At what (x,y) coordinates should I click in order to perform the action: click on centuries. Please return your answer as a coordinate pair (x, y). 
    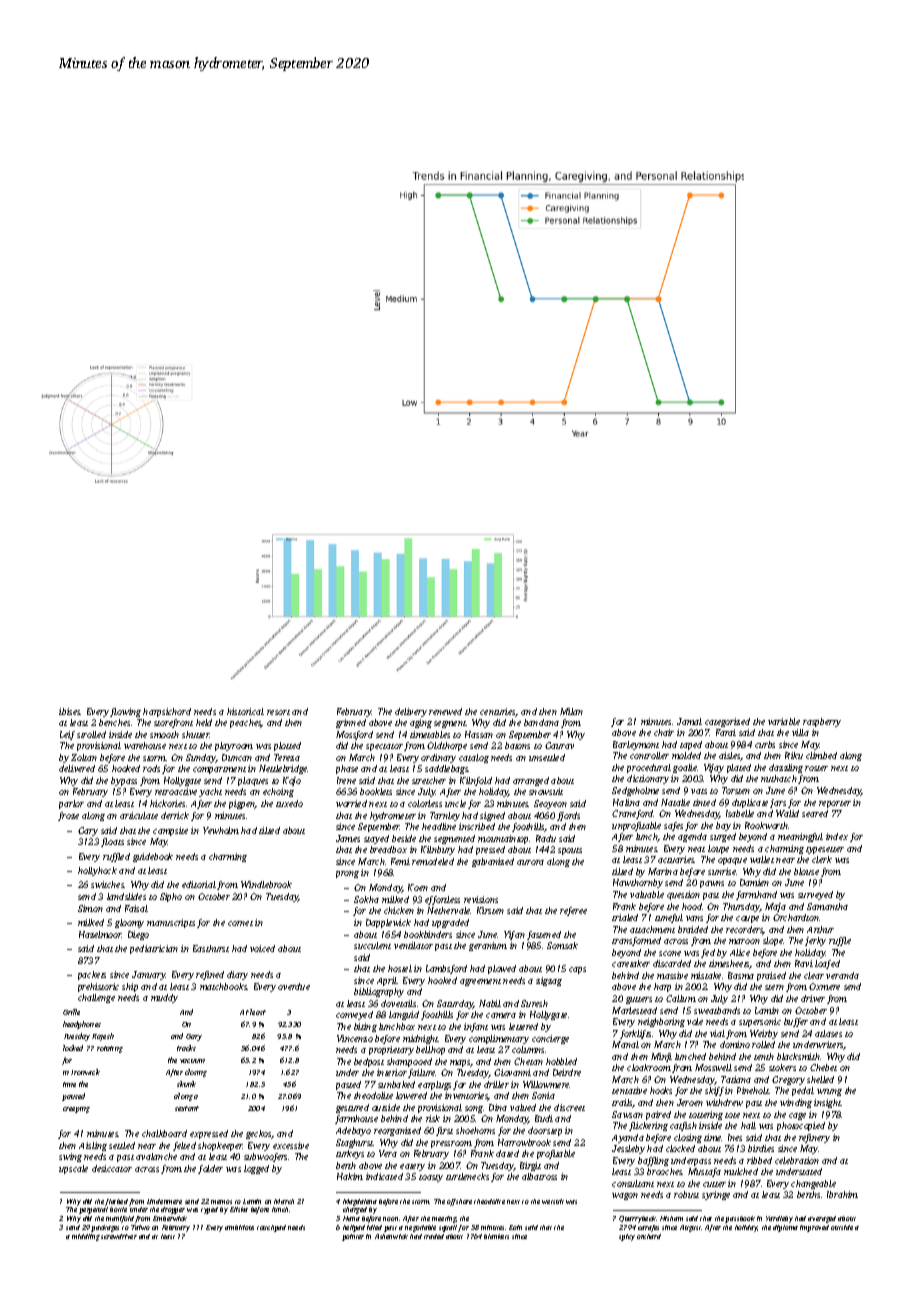
    Looking at the image, I should click on (498, 712).
